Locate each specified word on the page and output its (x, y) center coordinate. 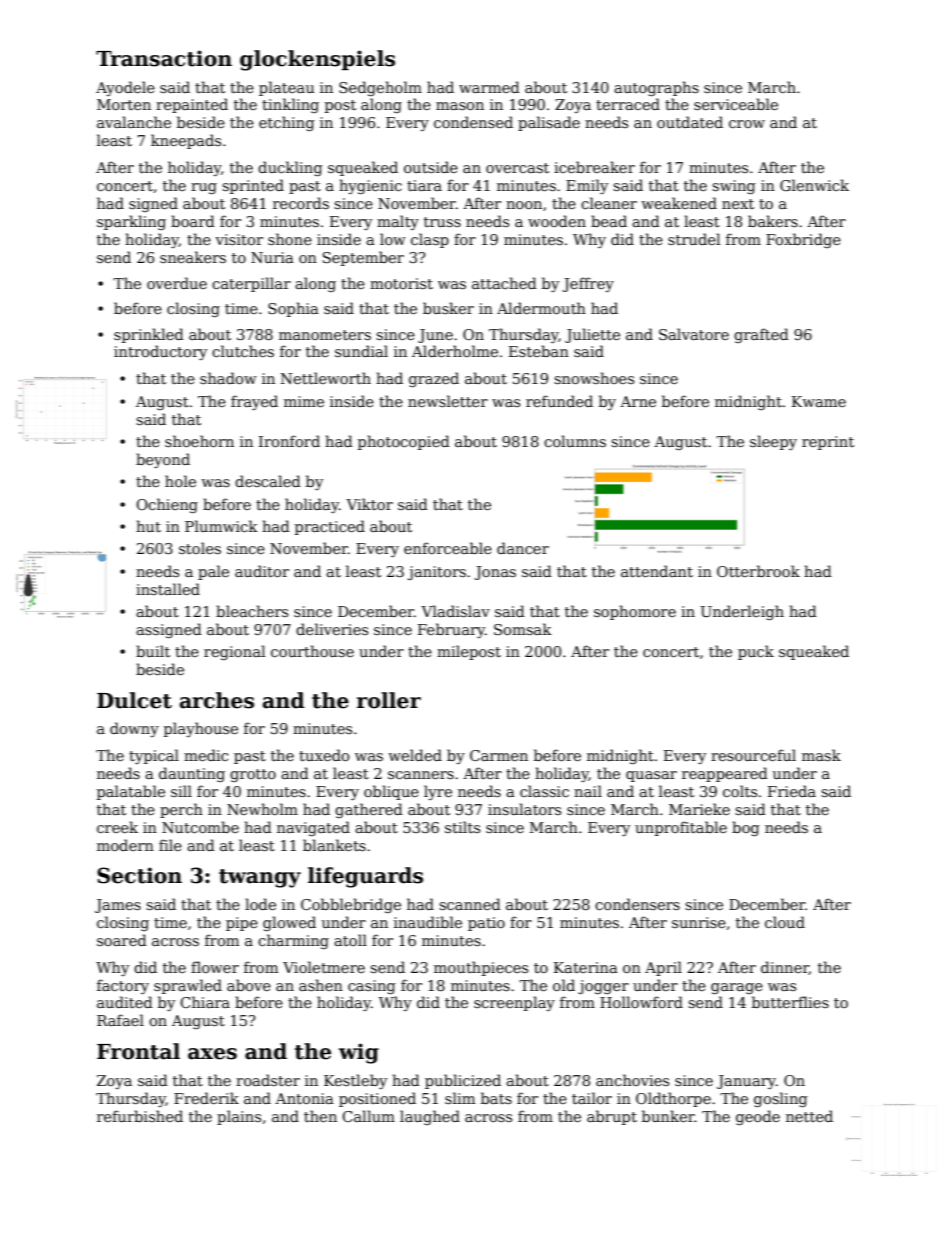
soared (122, 940)
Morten (124, 104)
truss (442, 222)
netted (809, 1116)
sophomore (635, 612)
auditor (262, 571)
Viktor (369, 504)
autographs (656, 88)
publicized (463, 1081)
